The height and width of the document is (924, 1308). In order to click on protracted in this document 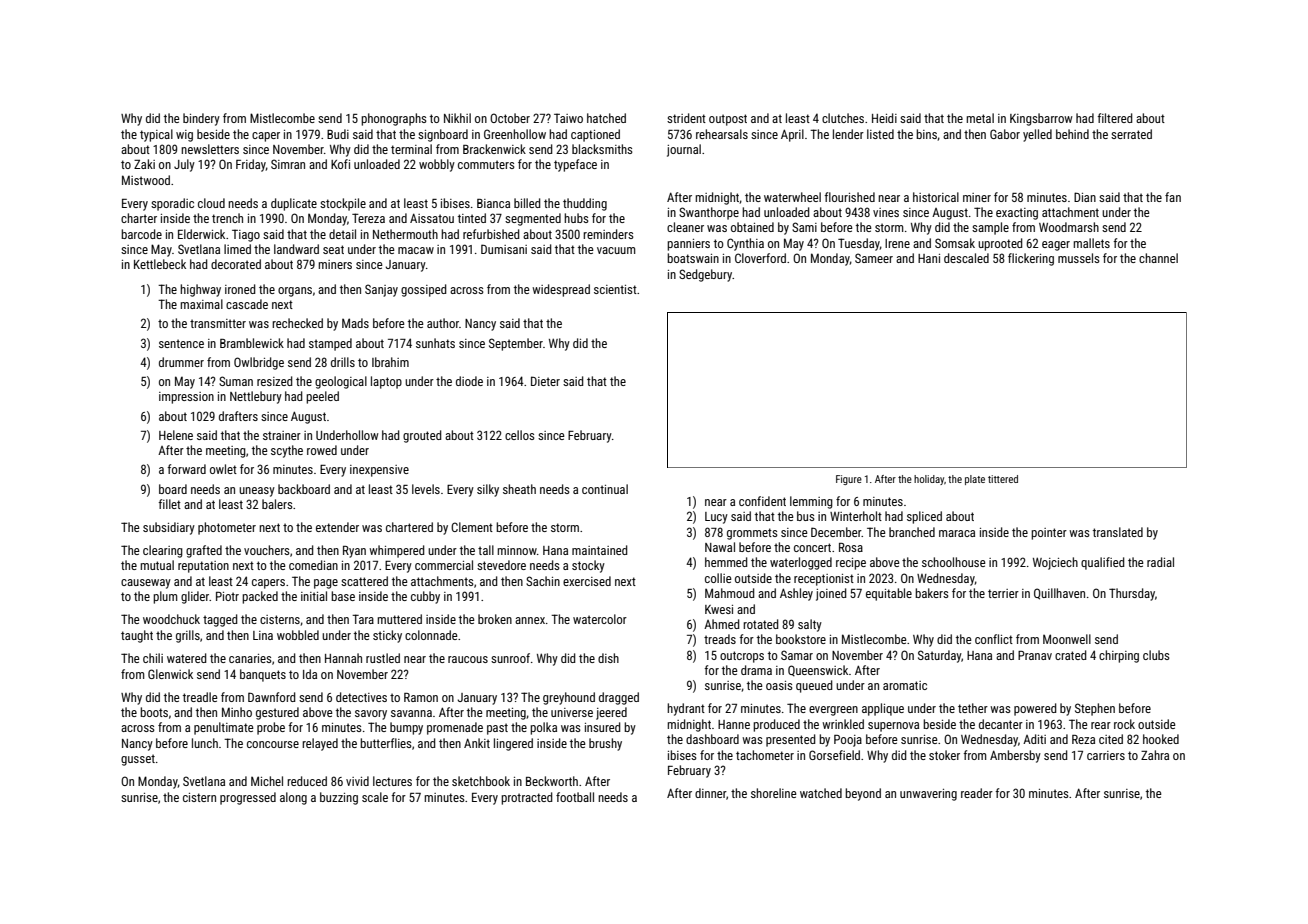, I will do `click(527, 798)`.
